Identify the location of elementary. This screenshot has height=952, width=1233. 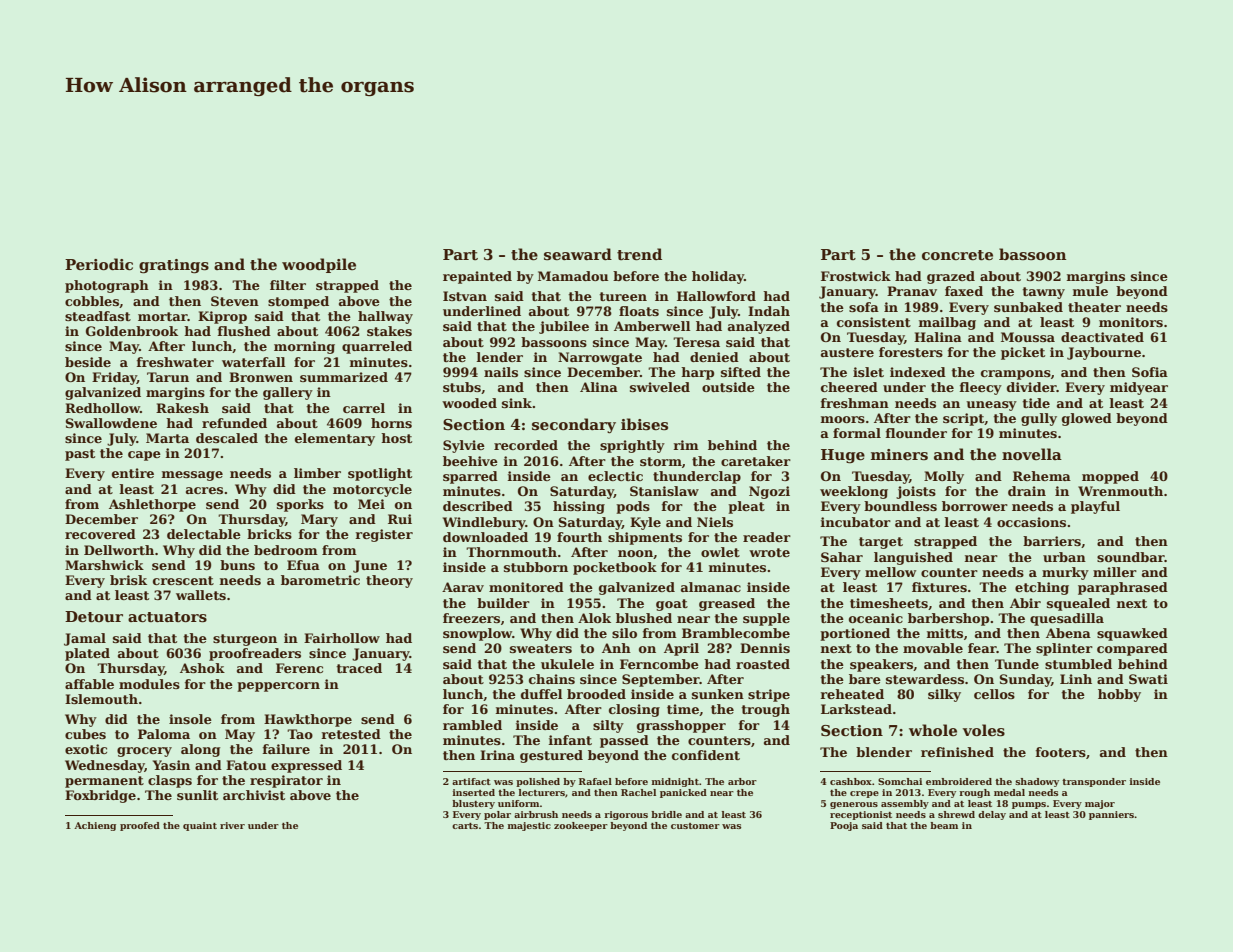
(335, 439).
